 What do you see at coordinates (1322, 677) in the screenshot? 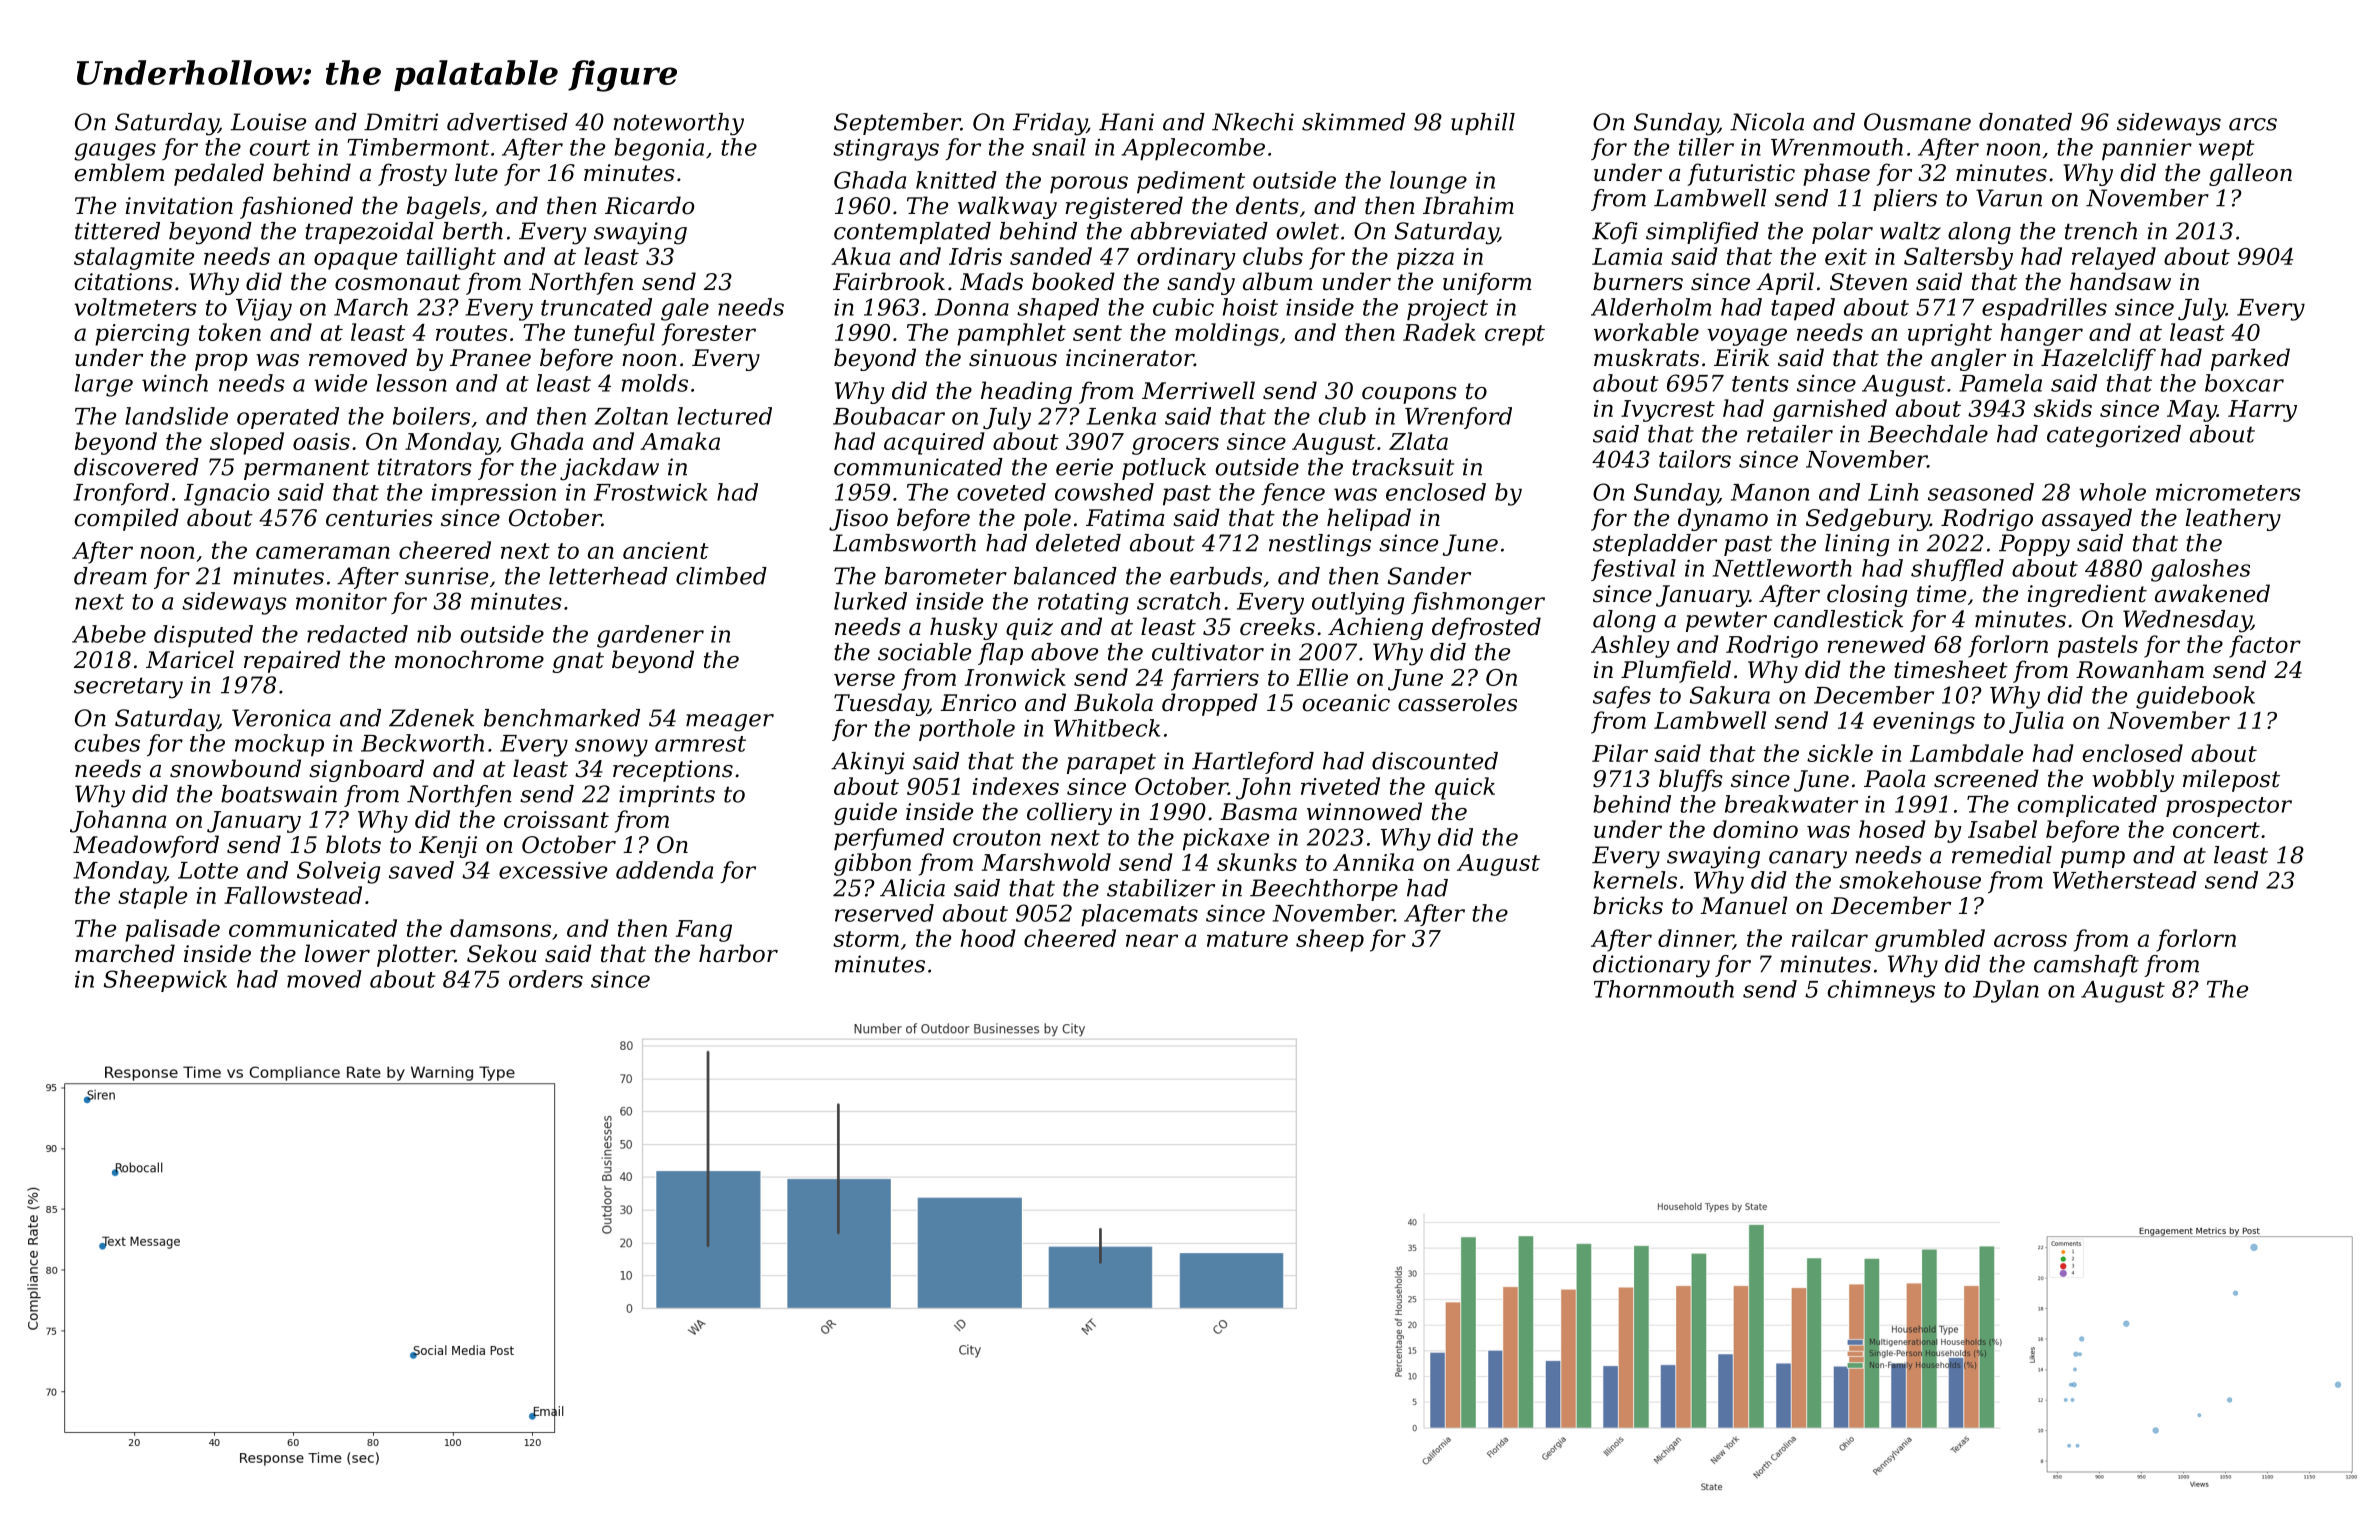
I see `Ellie` at bounding box center [1322, 677].
